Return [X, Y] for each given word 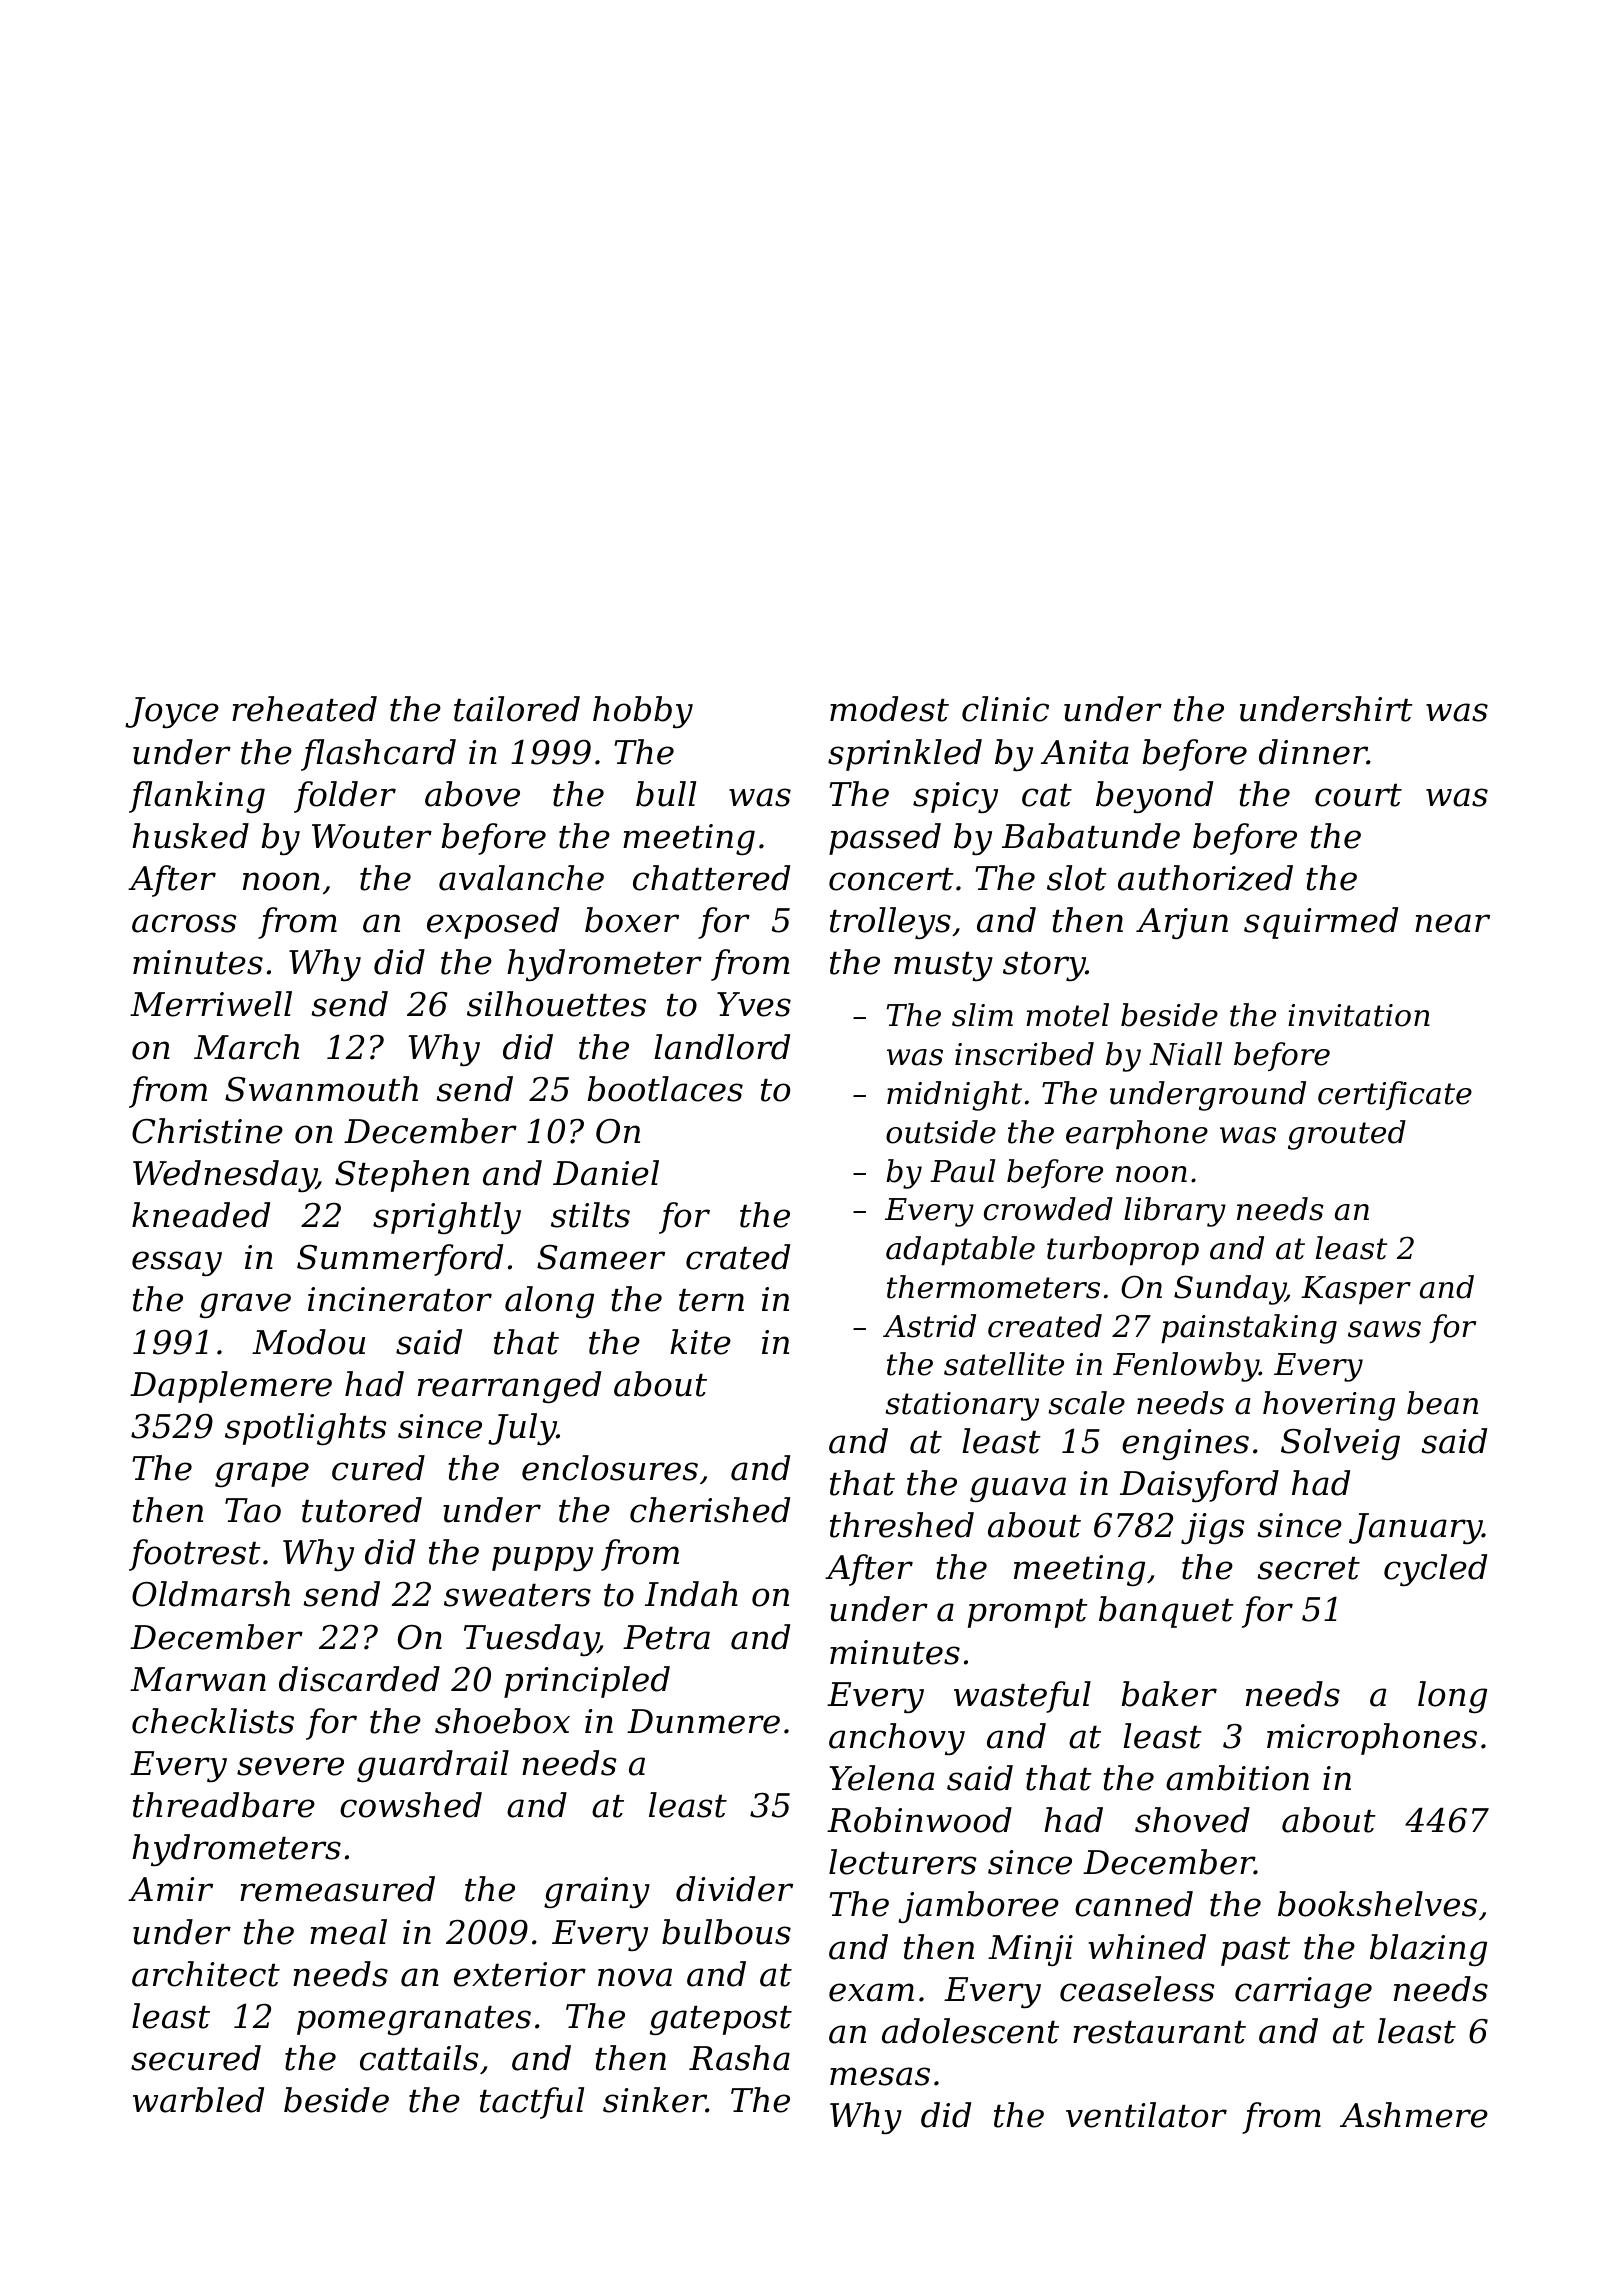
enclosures [610, 1468]
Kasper [1356, 1290]
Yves [754, 1004]
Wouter [372, 836]
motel [1067, 1015]
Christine [207, 1131]
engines [1185, 1444]
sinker [654, 2100]
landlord [722, 1047]
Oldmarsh [211, 1594]
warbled [198, 2100]
